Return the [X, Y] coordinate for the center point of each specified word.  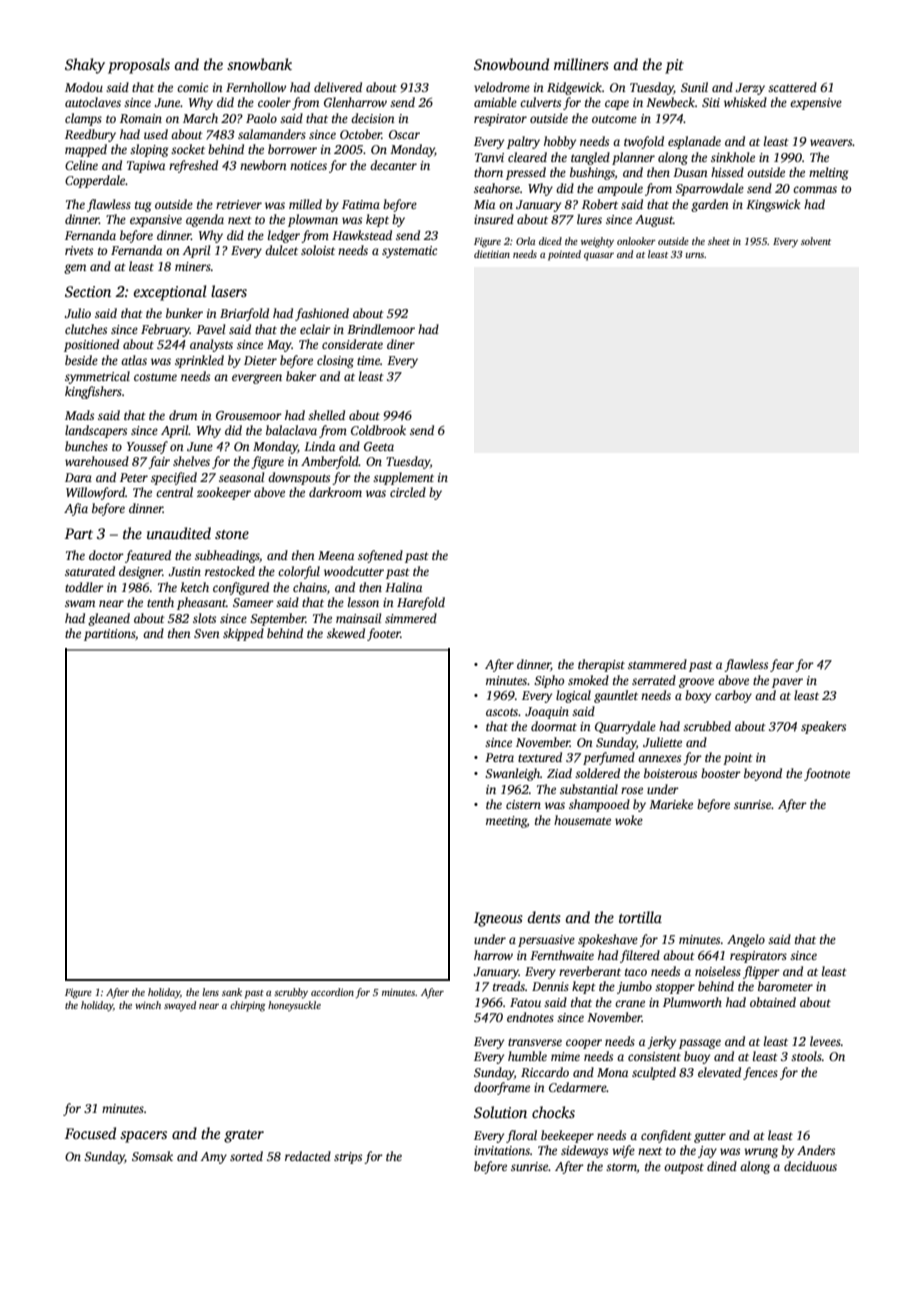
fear [782, 665]
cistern [523, 804]
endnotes [530, 1017]
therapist [601, 665]
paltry [523, 142]
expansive [156, 221]
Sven [207, 633]
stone [232, 534]
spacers [143, 1137]
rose [632, 790]
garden [710, 205]
